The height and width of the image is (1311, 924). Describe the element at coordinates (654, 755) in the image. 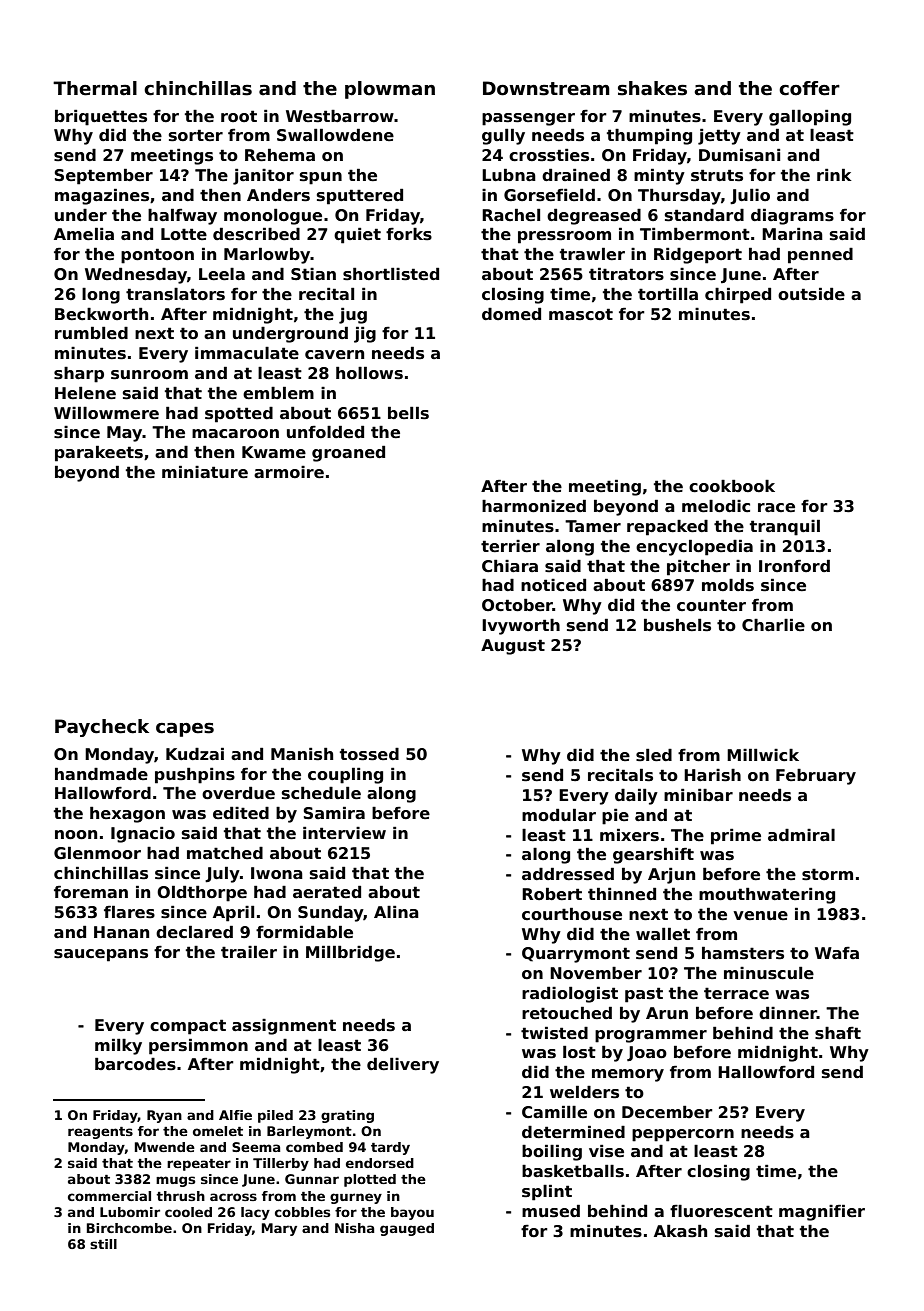

I see `sled` at that location.
